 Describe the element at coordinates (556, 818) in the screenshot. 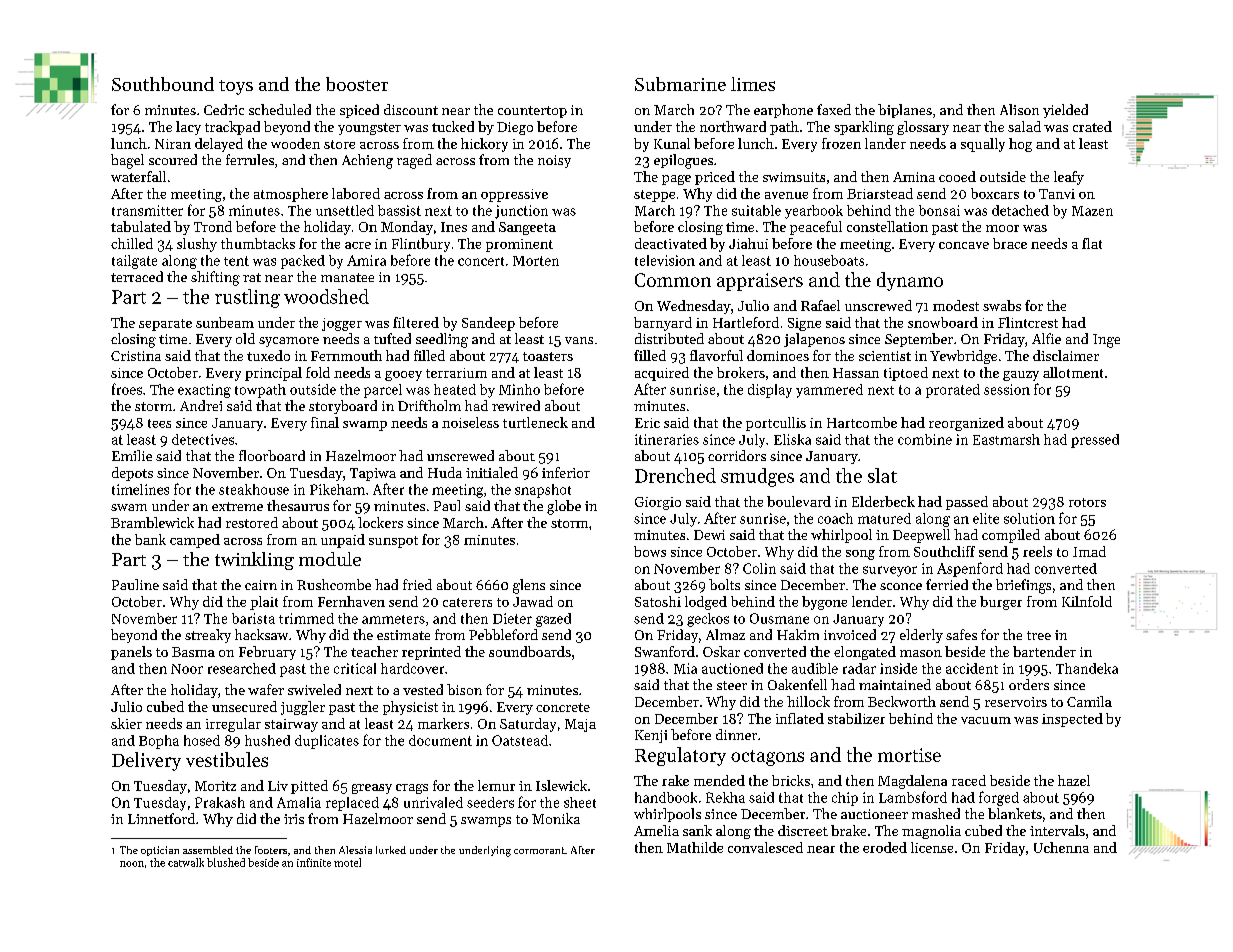

I see `Monika` at that location.
